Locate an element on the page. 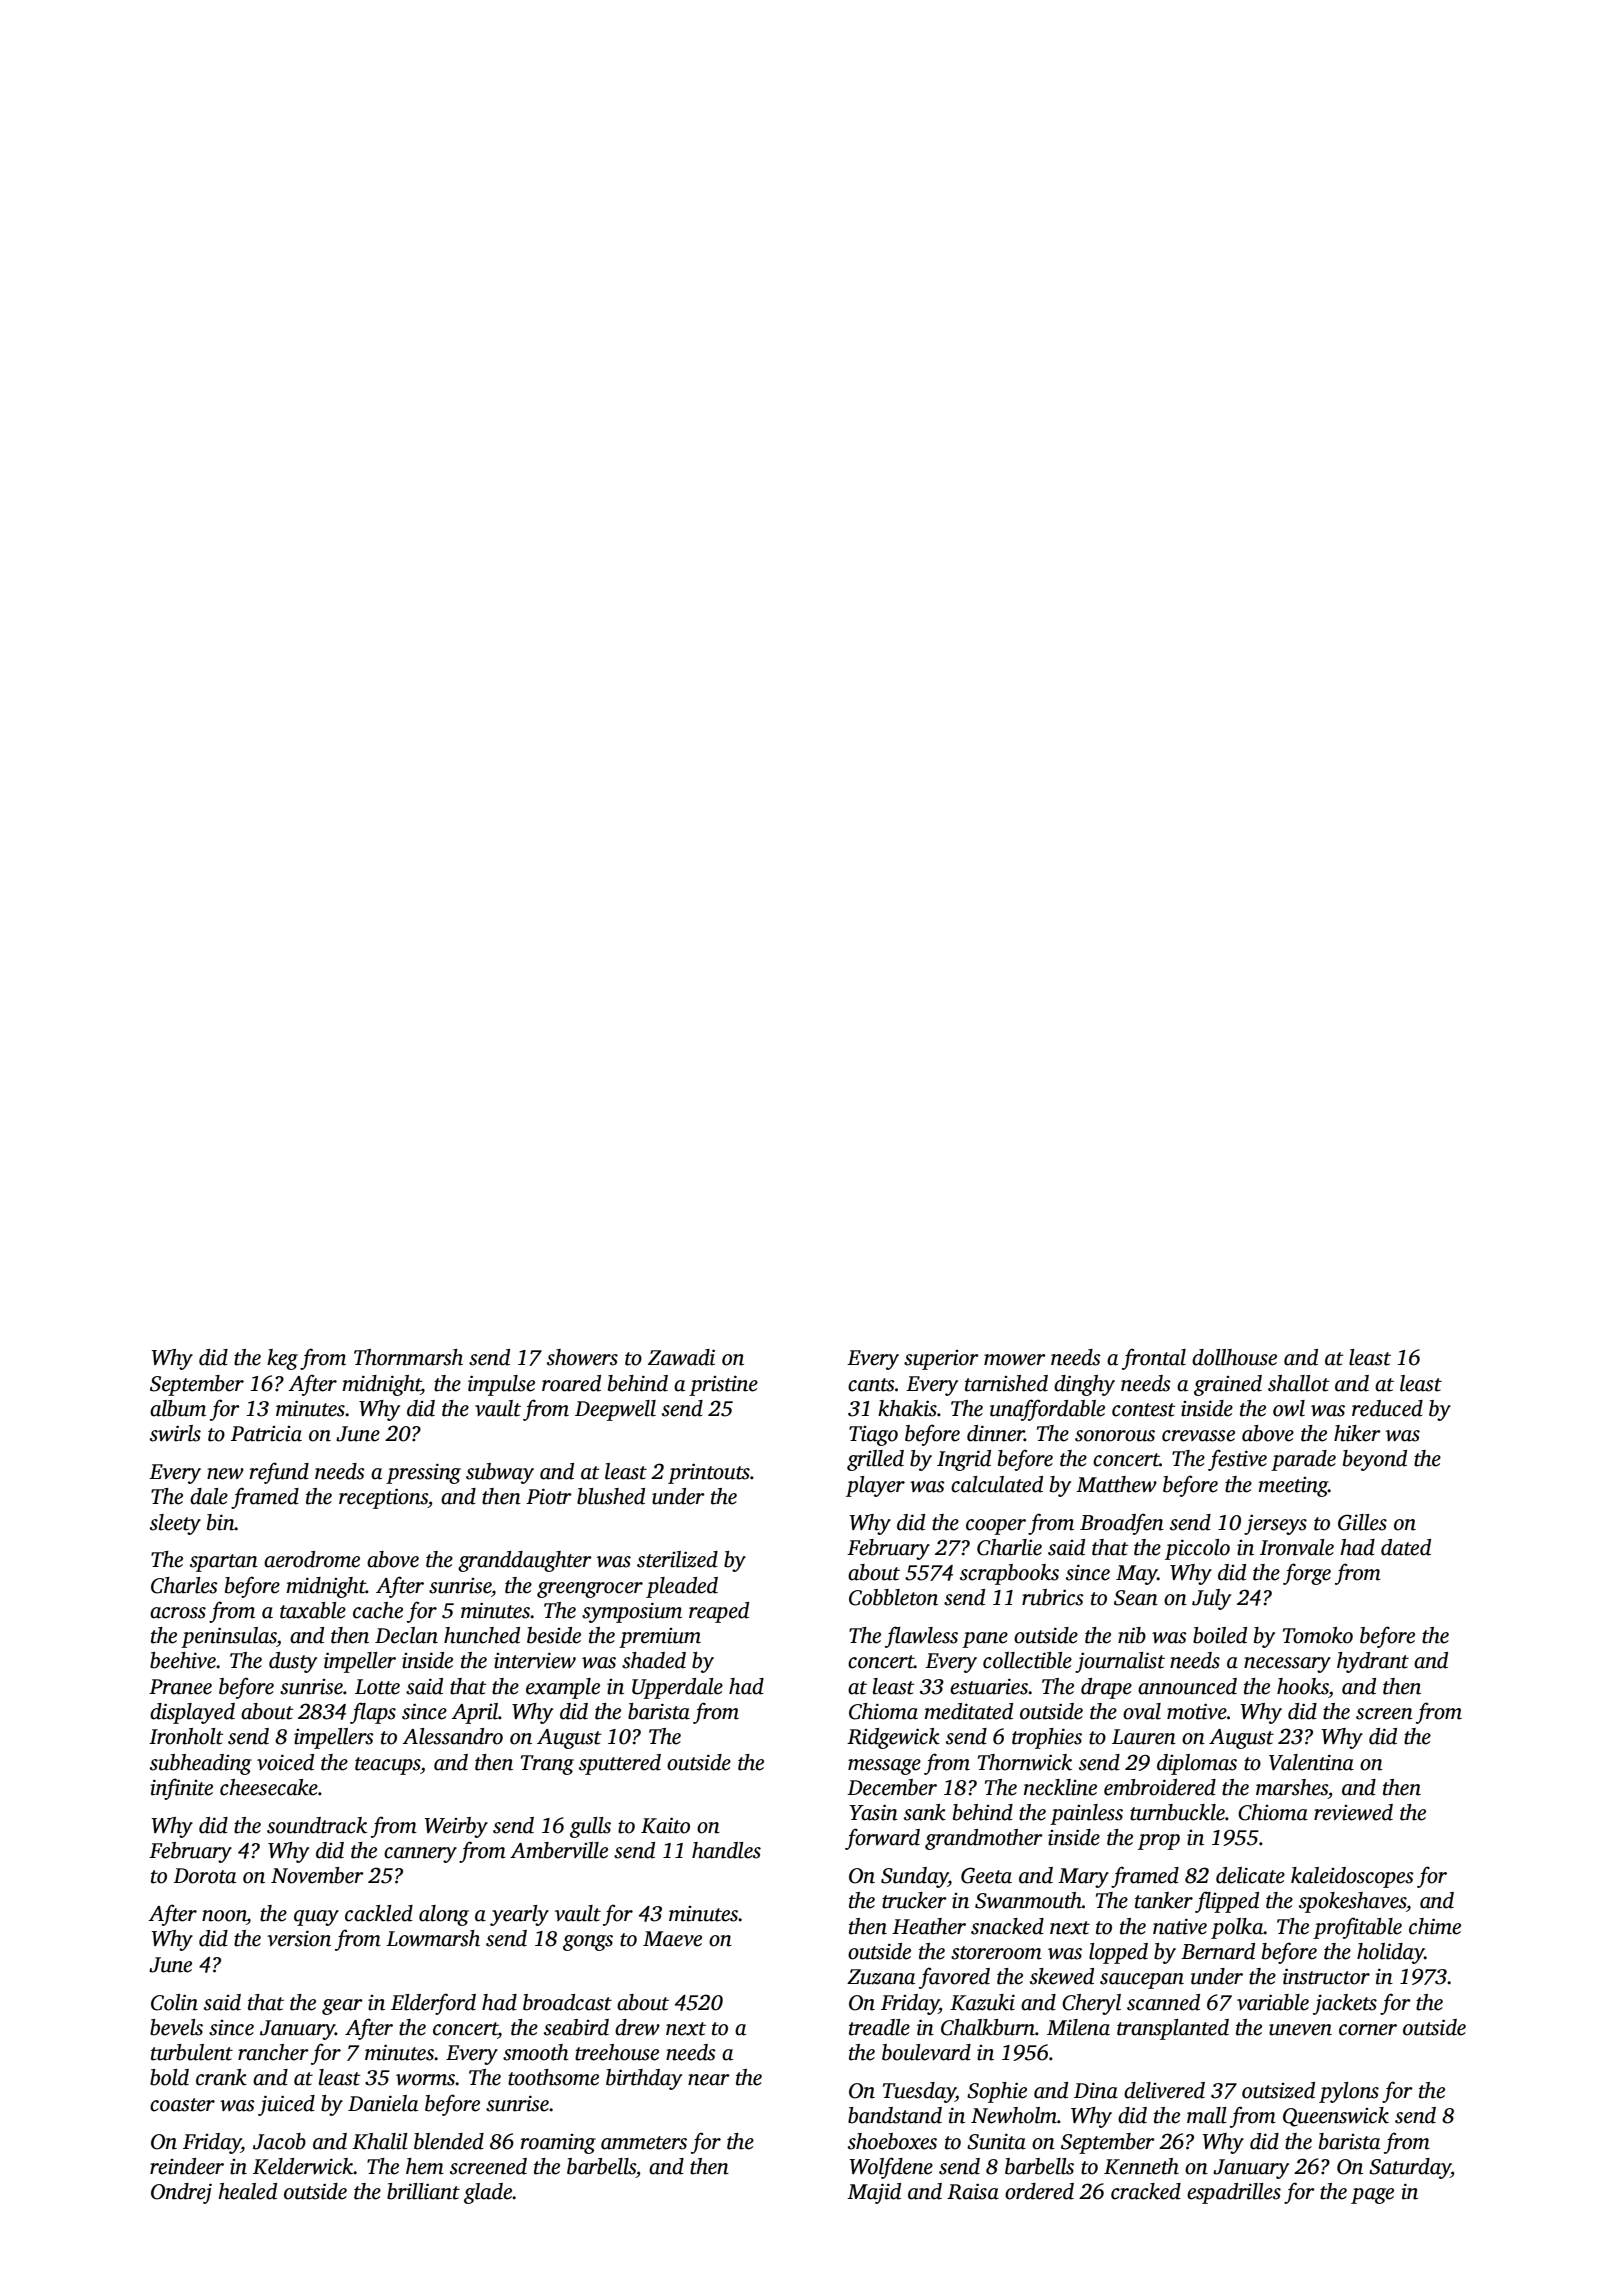 The width and height of the page is (1620, 2292). coaster is located at coordinates (182, 2105).
